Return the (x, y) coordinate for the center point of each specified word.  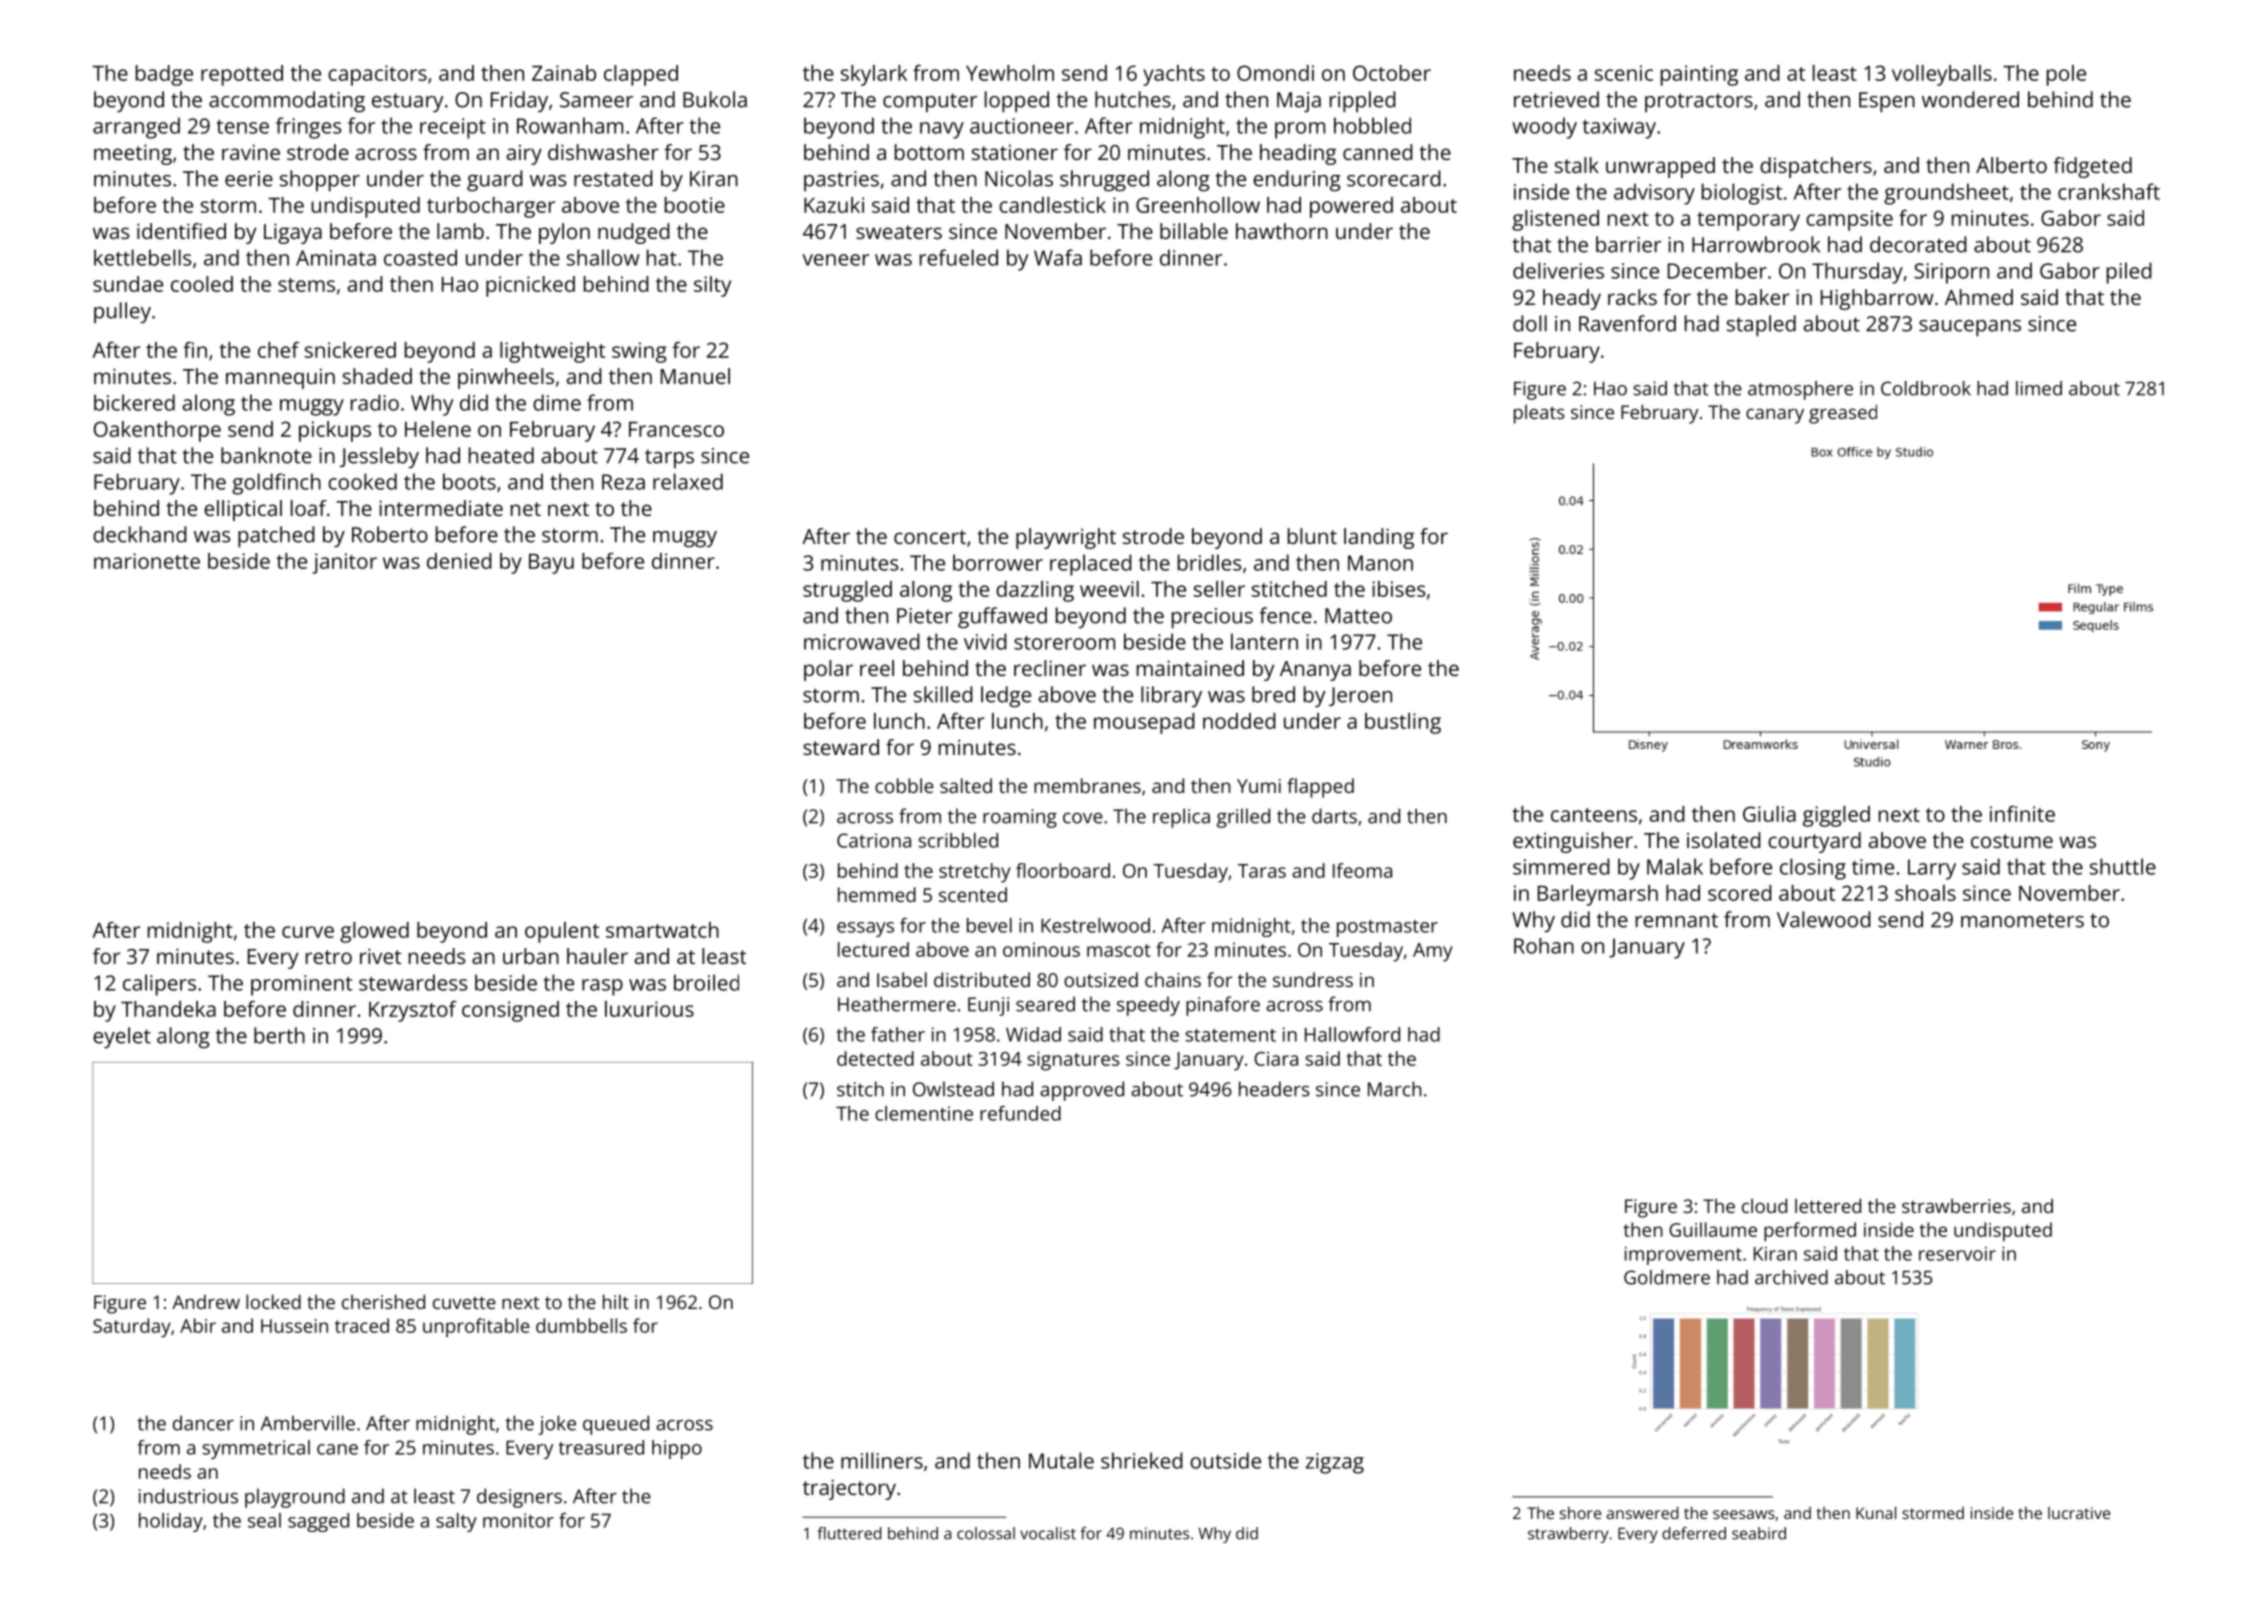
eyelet (122, 1038)
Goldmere (1667, 1277)
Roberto (390, 534)
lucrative (2079, 1513)
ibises (1398, 589)
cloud (1764, 1205)
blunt (1312, 536)
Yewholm (1010, 73)
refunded (1020, 1113)
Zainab (564, 73)
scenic (1624, 73)
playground (295, 1498)
